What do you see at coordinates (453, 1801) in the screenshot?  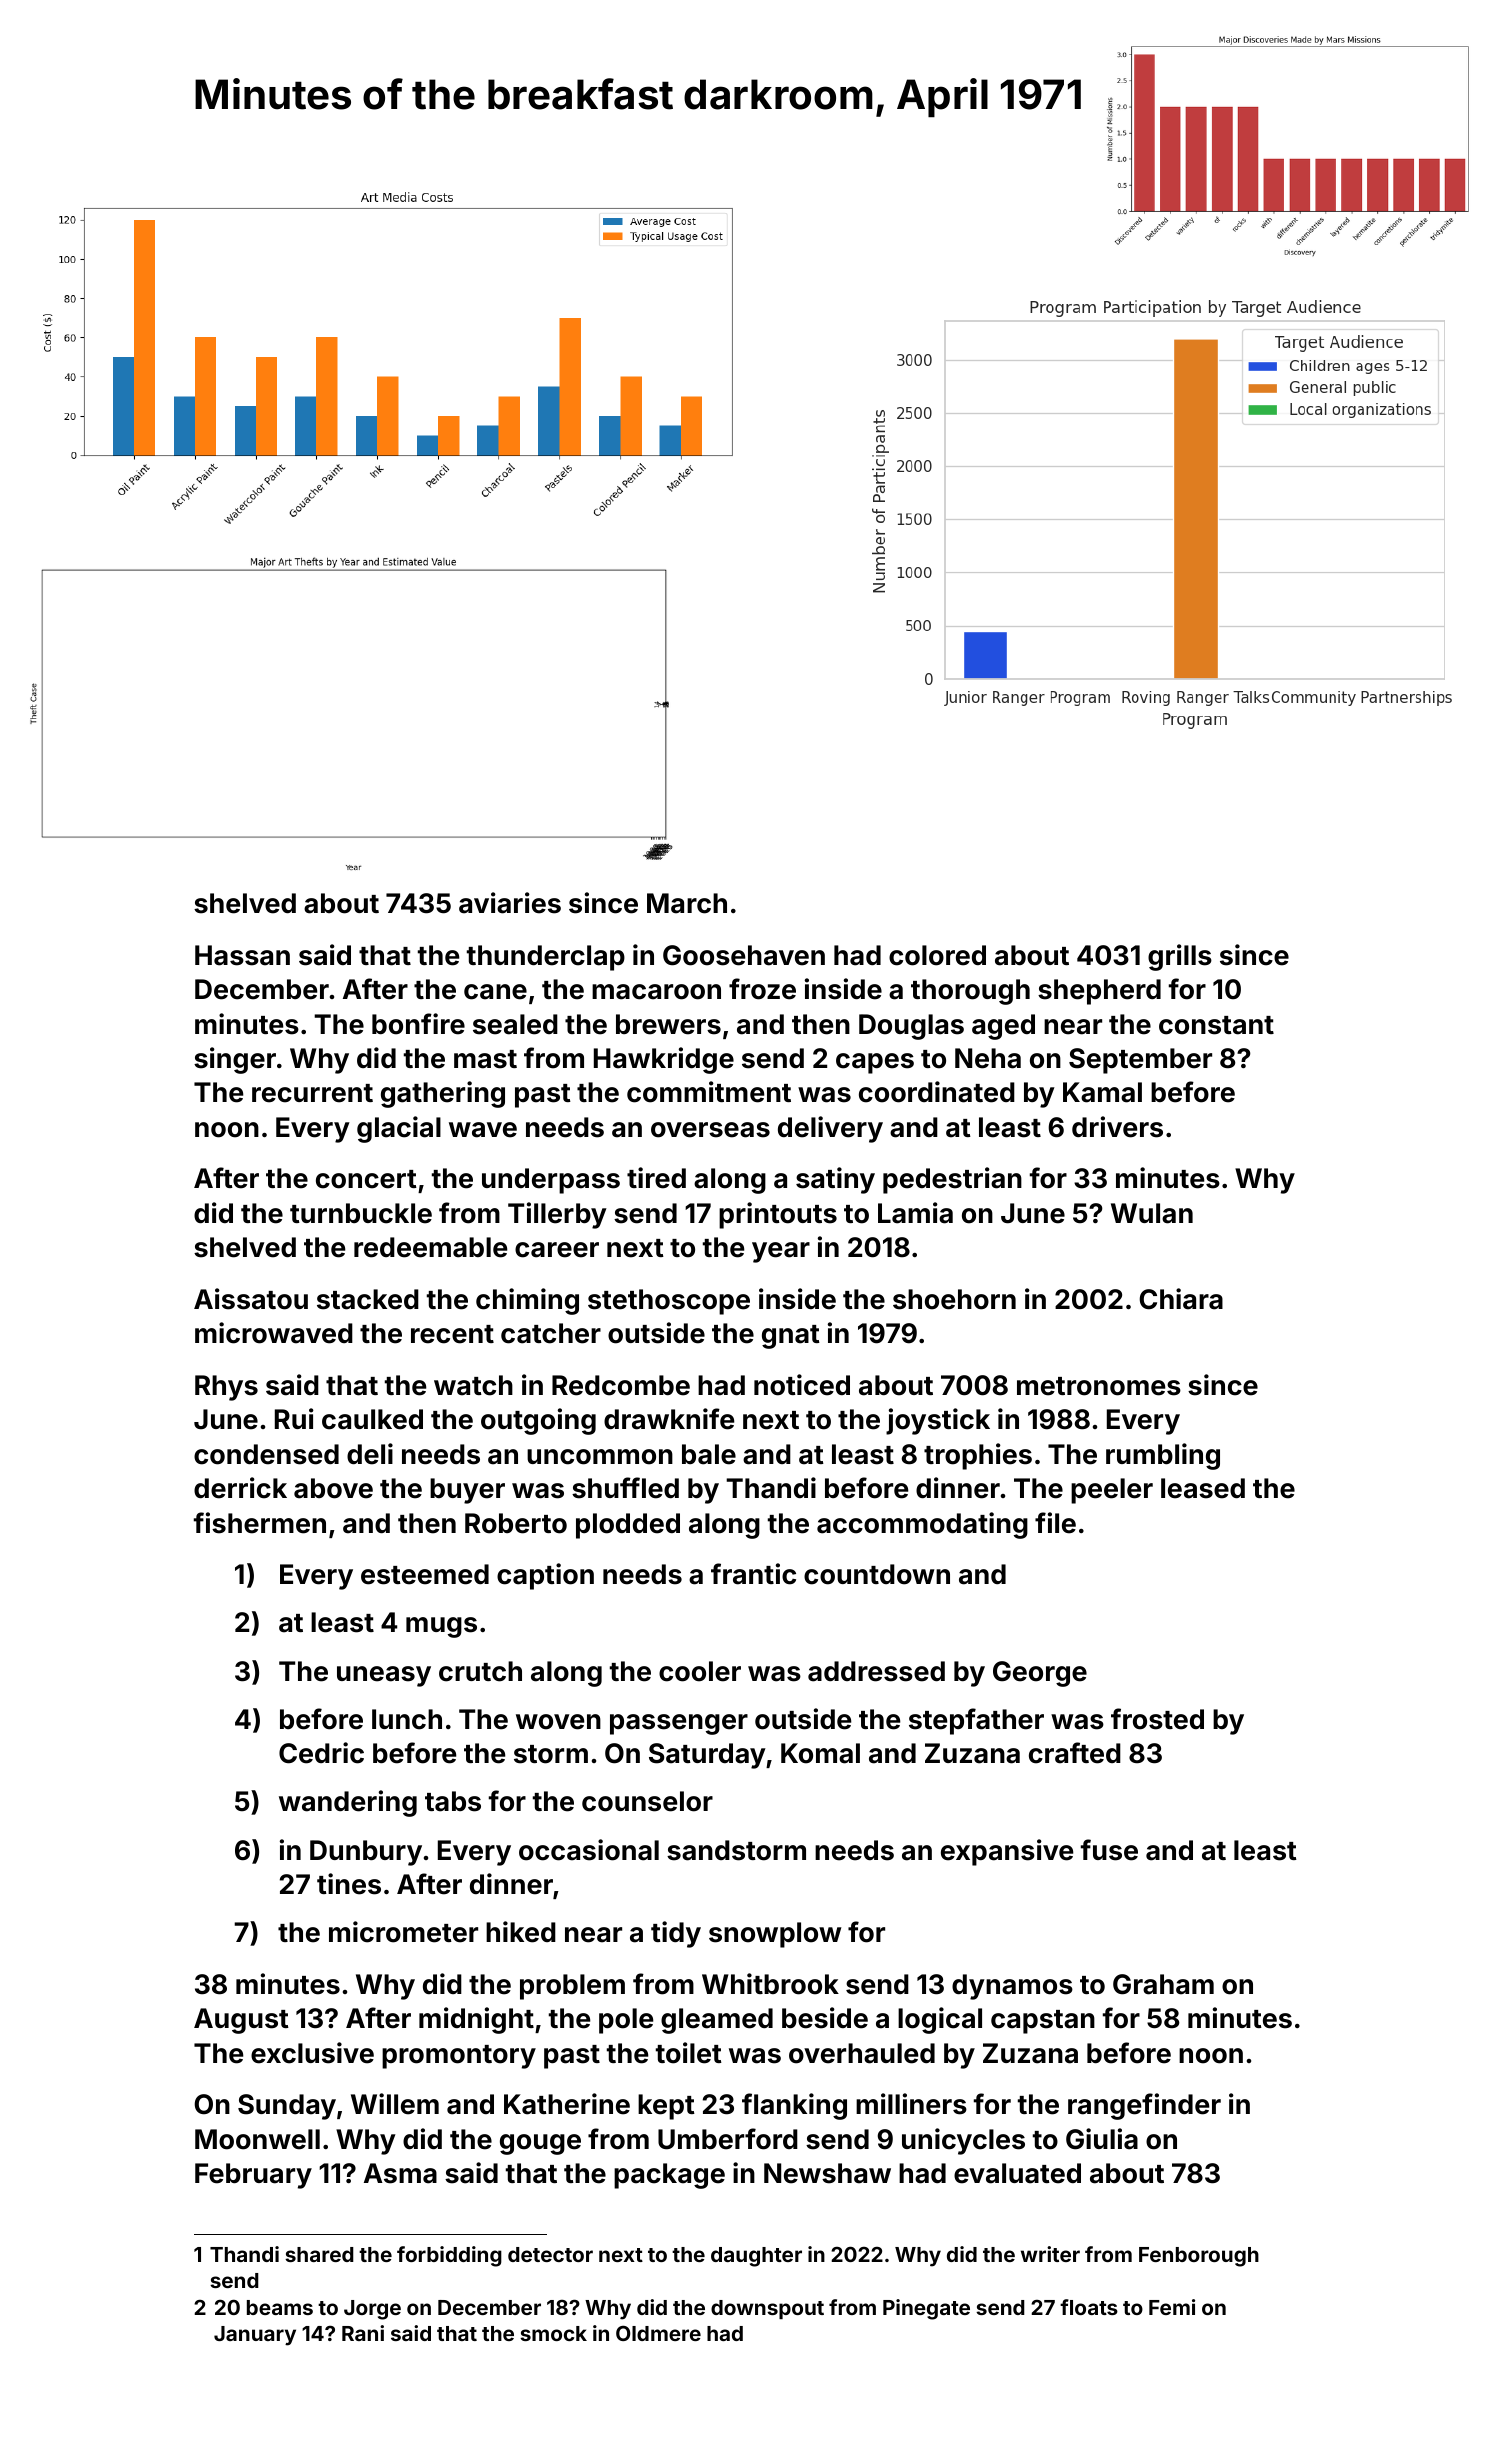 I see `tabs` at bounding box center [453, 1801].
